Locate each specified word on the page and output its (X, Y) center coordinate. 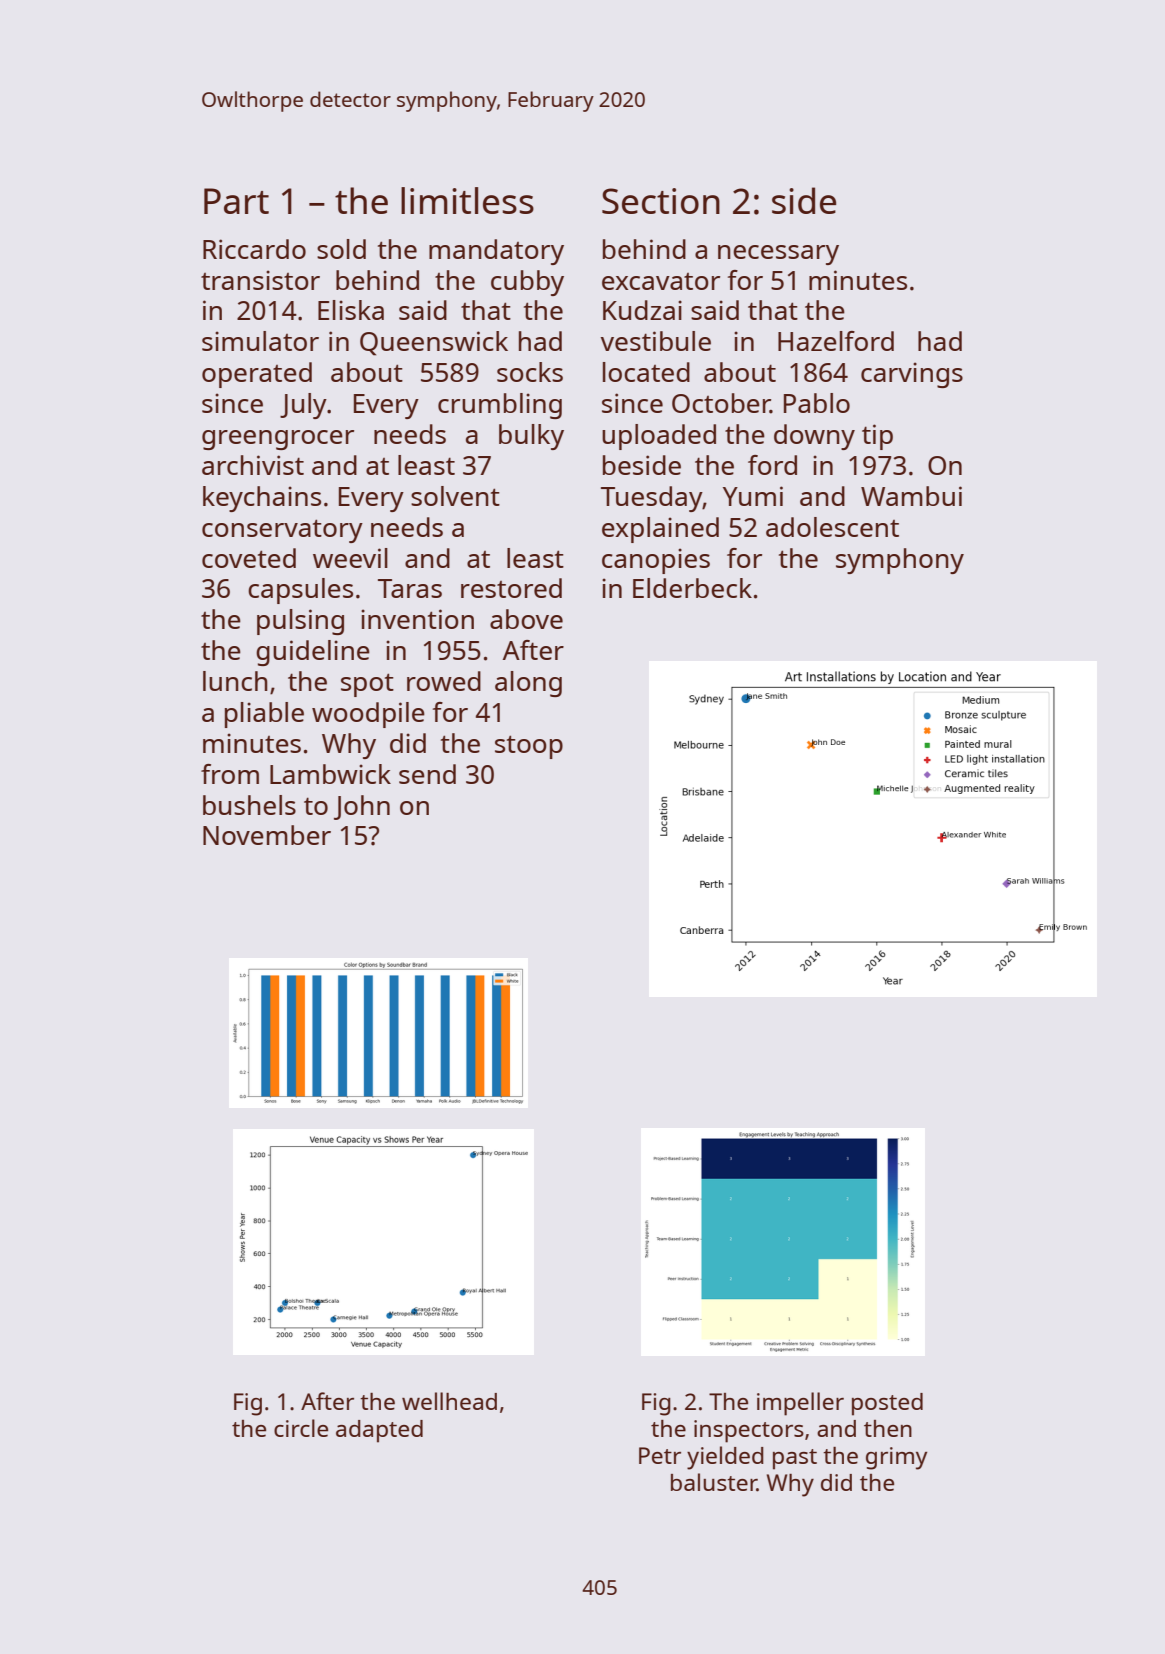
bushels (249, 805)
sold (341, 249)
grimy (896, 1458)
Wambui (911, 496)
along (528, 684)
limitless (467, 200)
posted (887, 1404)
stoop (529, 747)
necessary (778, 255)
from (230, 774)
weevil (350, 558)
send (427, 774)
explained (660, 530)
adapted (379, 1431)
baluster (714, 1482)
